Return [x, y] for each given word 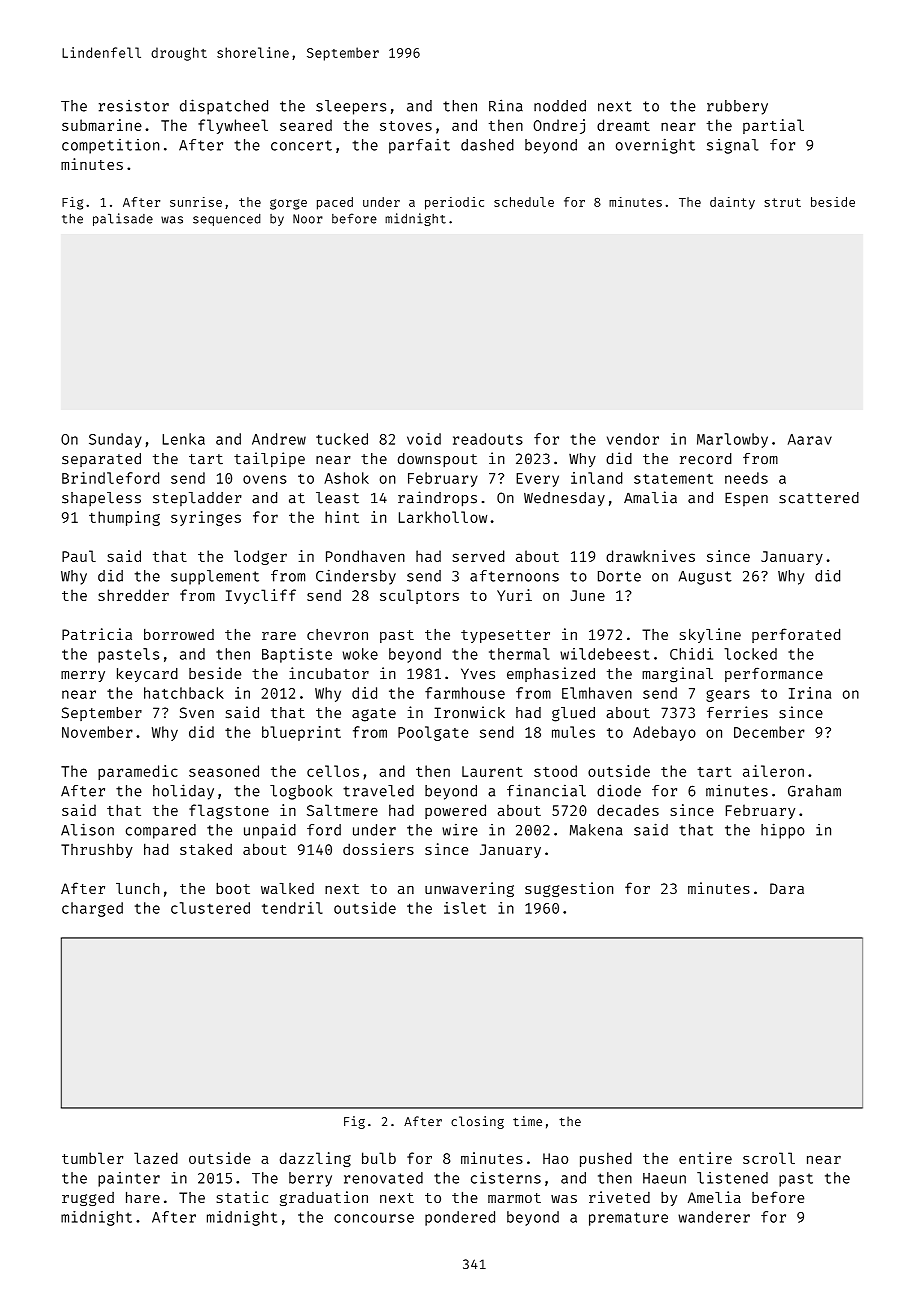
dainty [732, 203]
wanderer [714, 1217]
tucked [342, 439]
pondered [460, 1218]
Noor [308, 219]
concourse [374, 1218]
